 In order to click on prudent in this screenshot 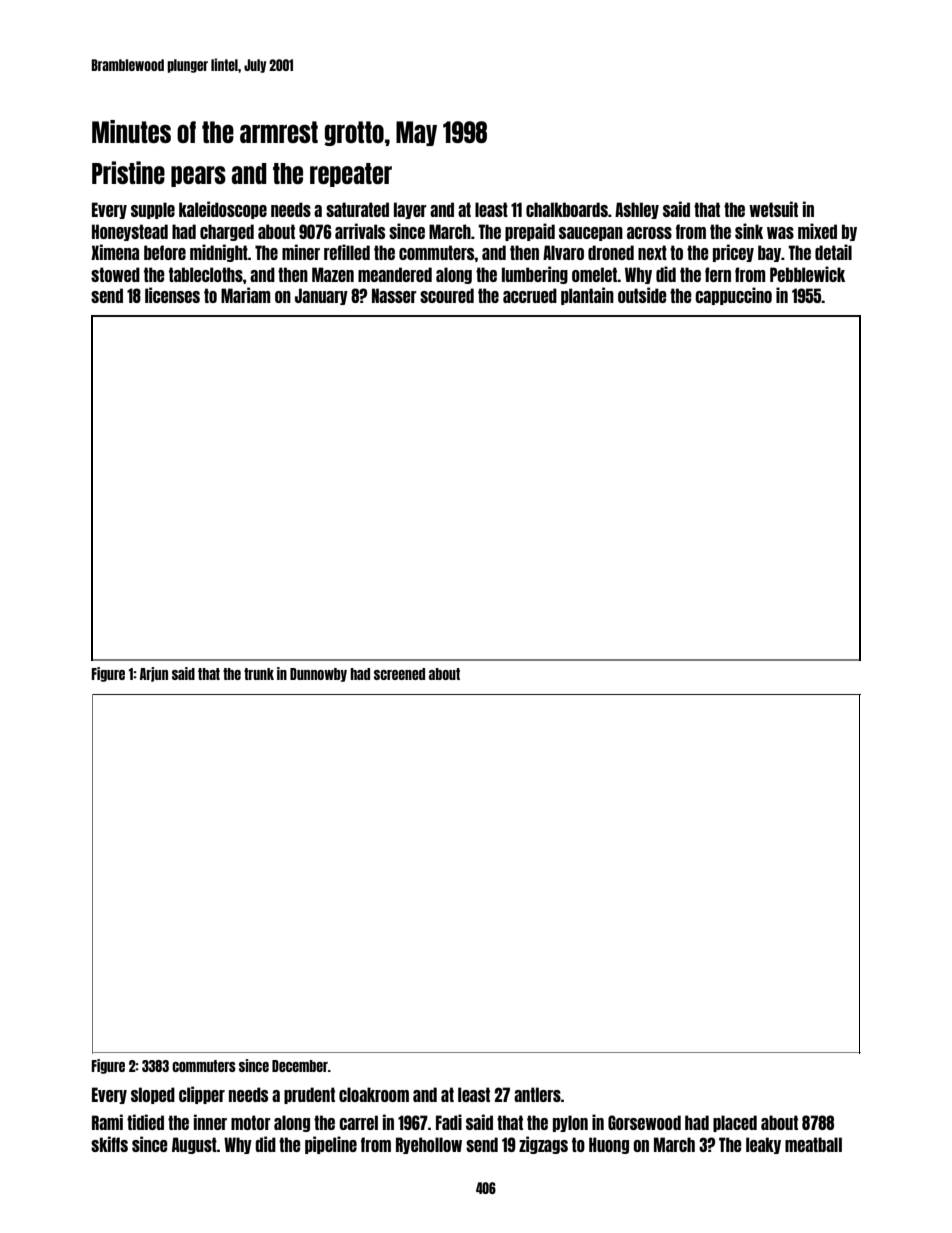, I will do `click(309, 1095)`.
